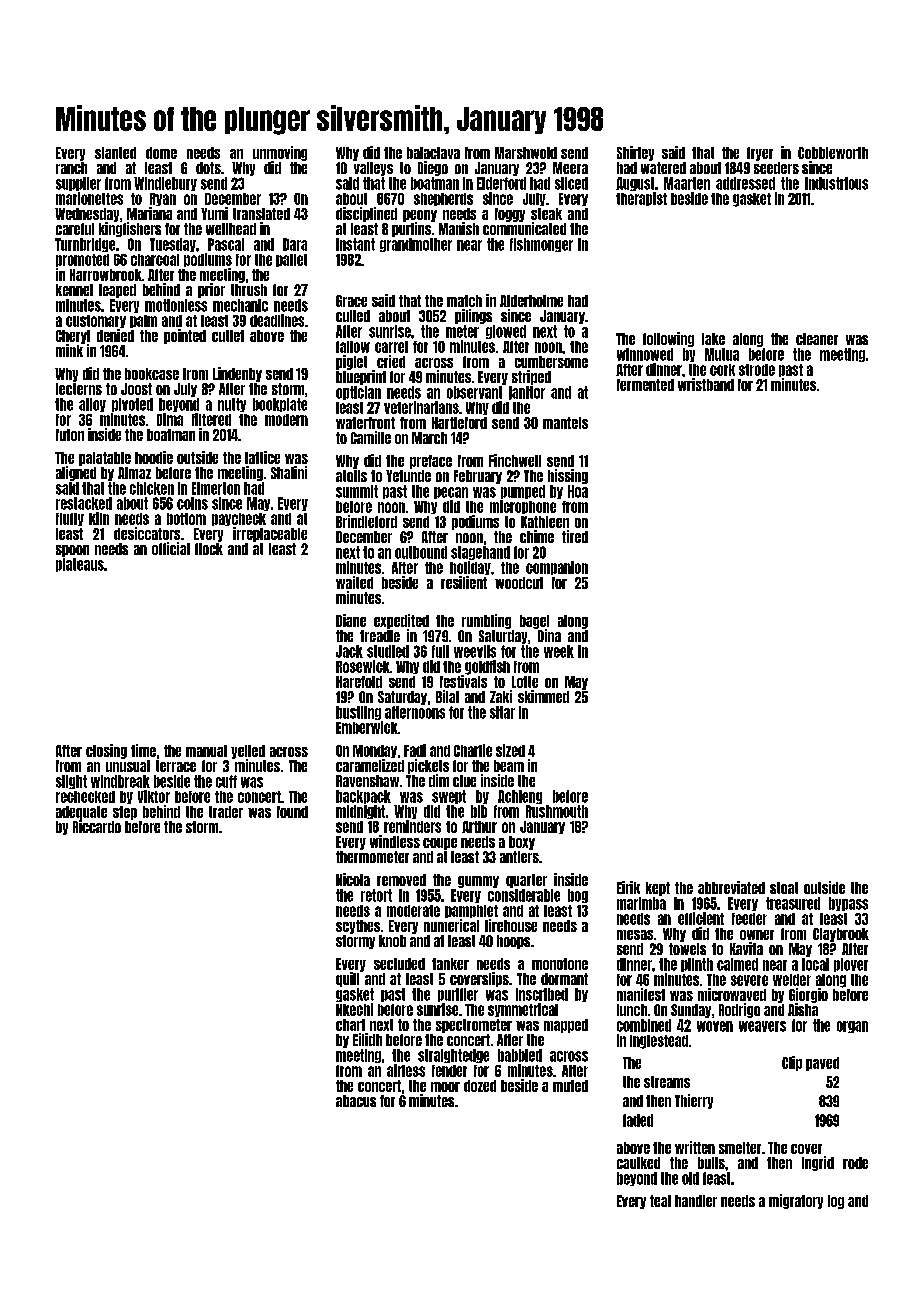  I want to click on Windlebury, so click(165, 184).
